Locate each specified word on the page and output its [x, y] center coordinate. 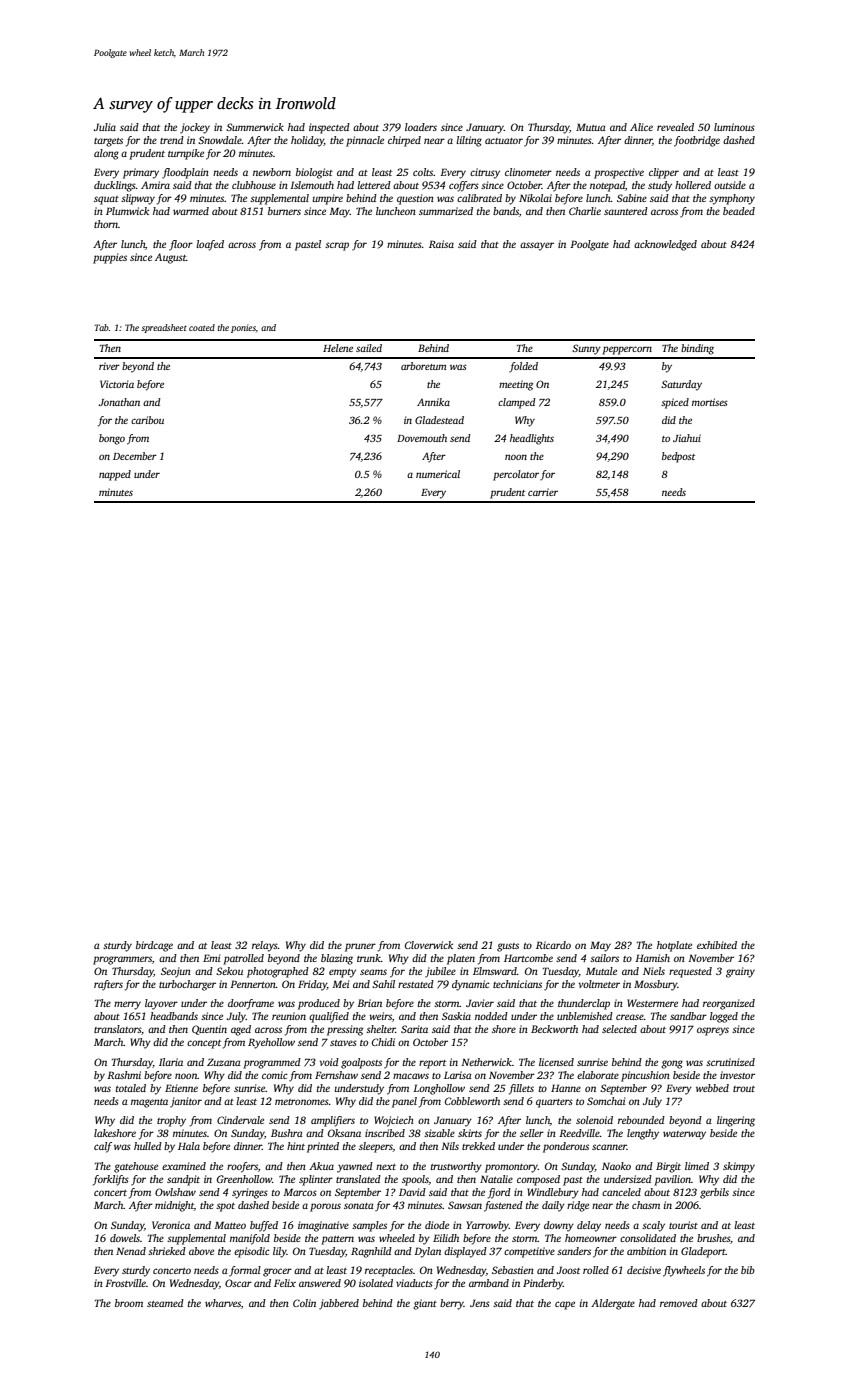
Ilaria [171, 1062]
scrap [337, 246]
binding [697, 349]
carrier [543, 492]
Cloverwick [429, 945]
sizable [439, 1133]
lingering [736, 1121]
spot [225, 1207]
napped [115, 475]
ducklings [115, 186]
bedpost [678, 457]
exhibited [717, 945]
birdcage [154, 946]
